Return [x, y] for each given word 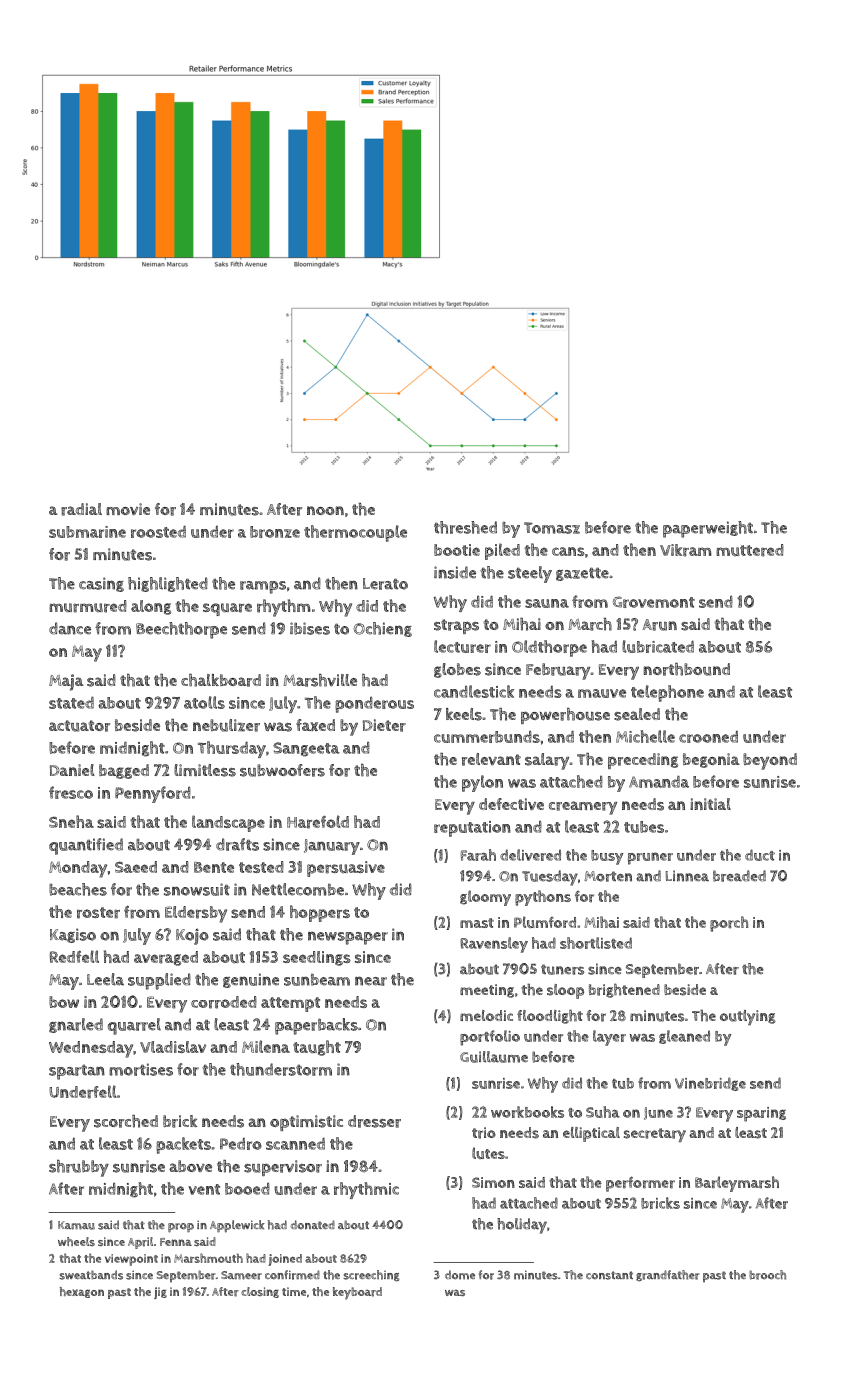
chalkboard [221, 680]
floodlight [550, 1017]
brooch [767, 1275]
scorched [126, 1121]
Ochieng [382, 629]
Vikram [686, 550]
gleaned [684, 1037]
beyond [770, 761]
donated [313, 1225]
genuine [251, 980]
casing [101, 584]
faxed [315, 725]
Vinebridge [710, 1084]
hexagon [82, 1292]
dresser [374, 1121]
